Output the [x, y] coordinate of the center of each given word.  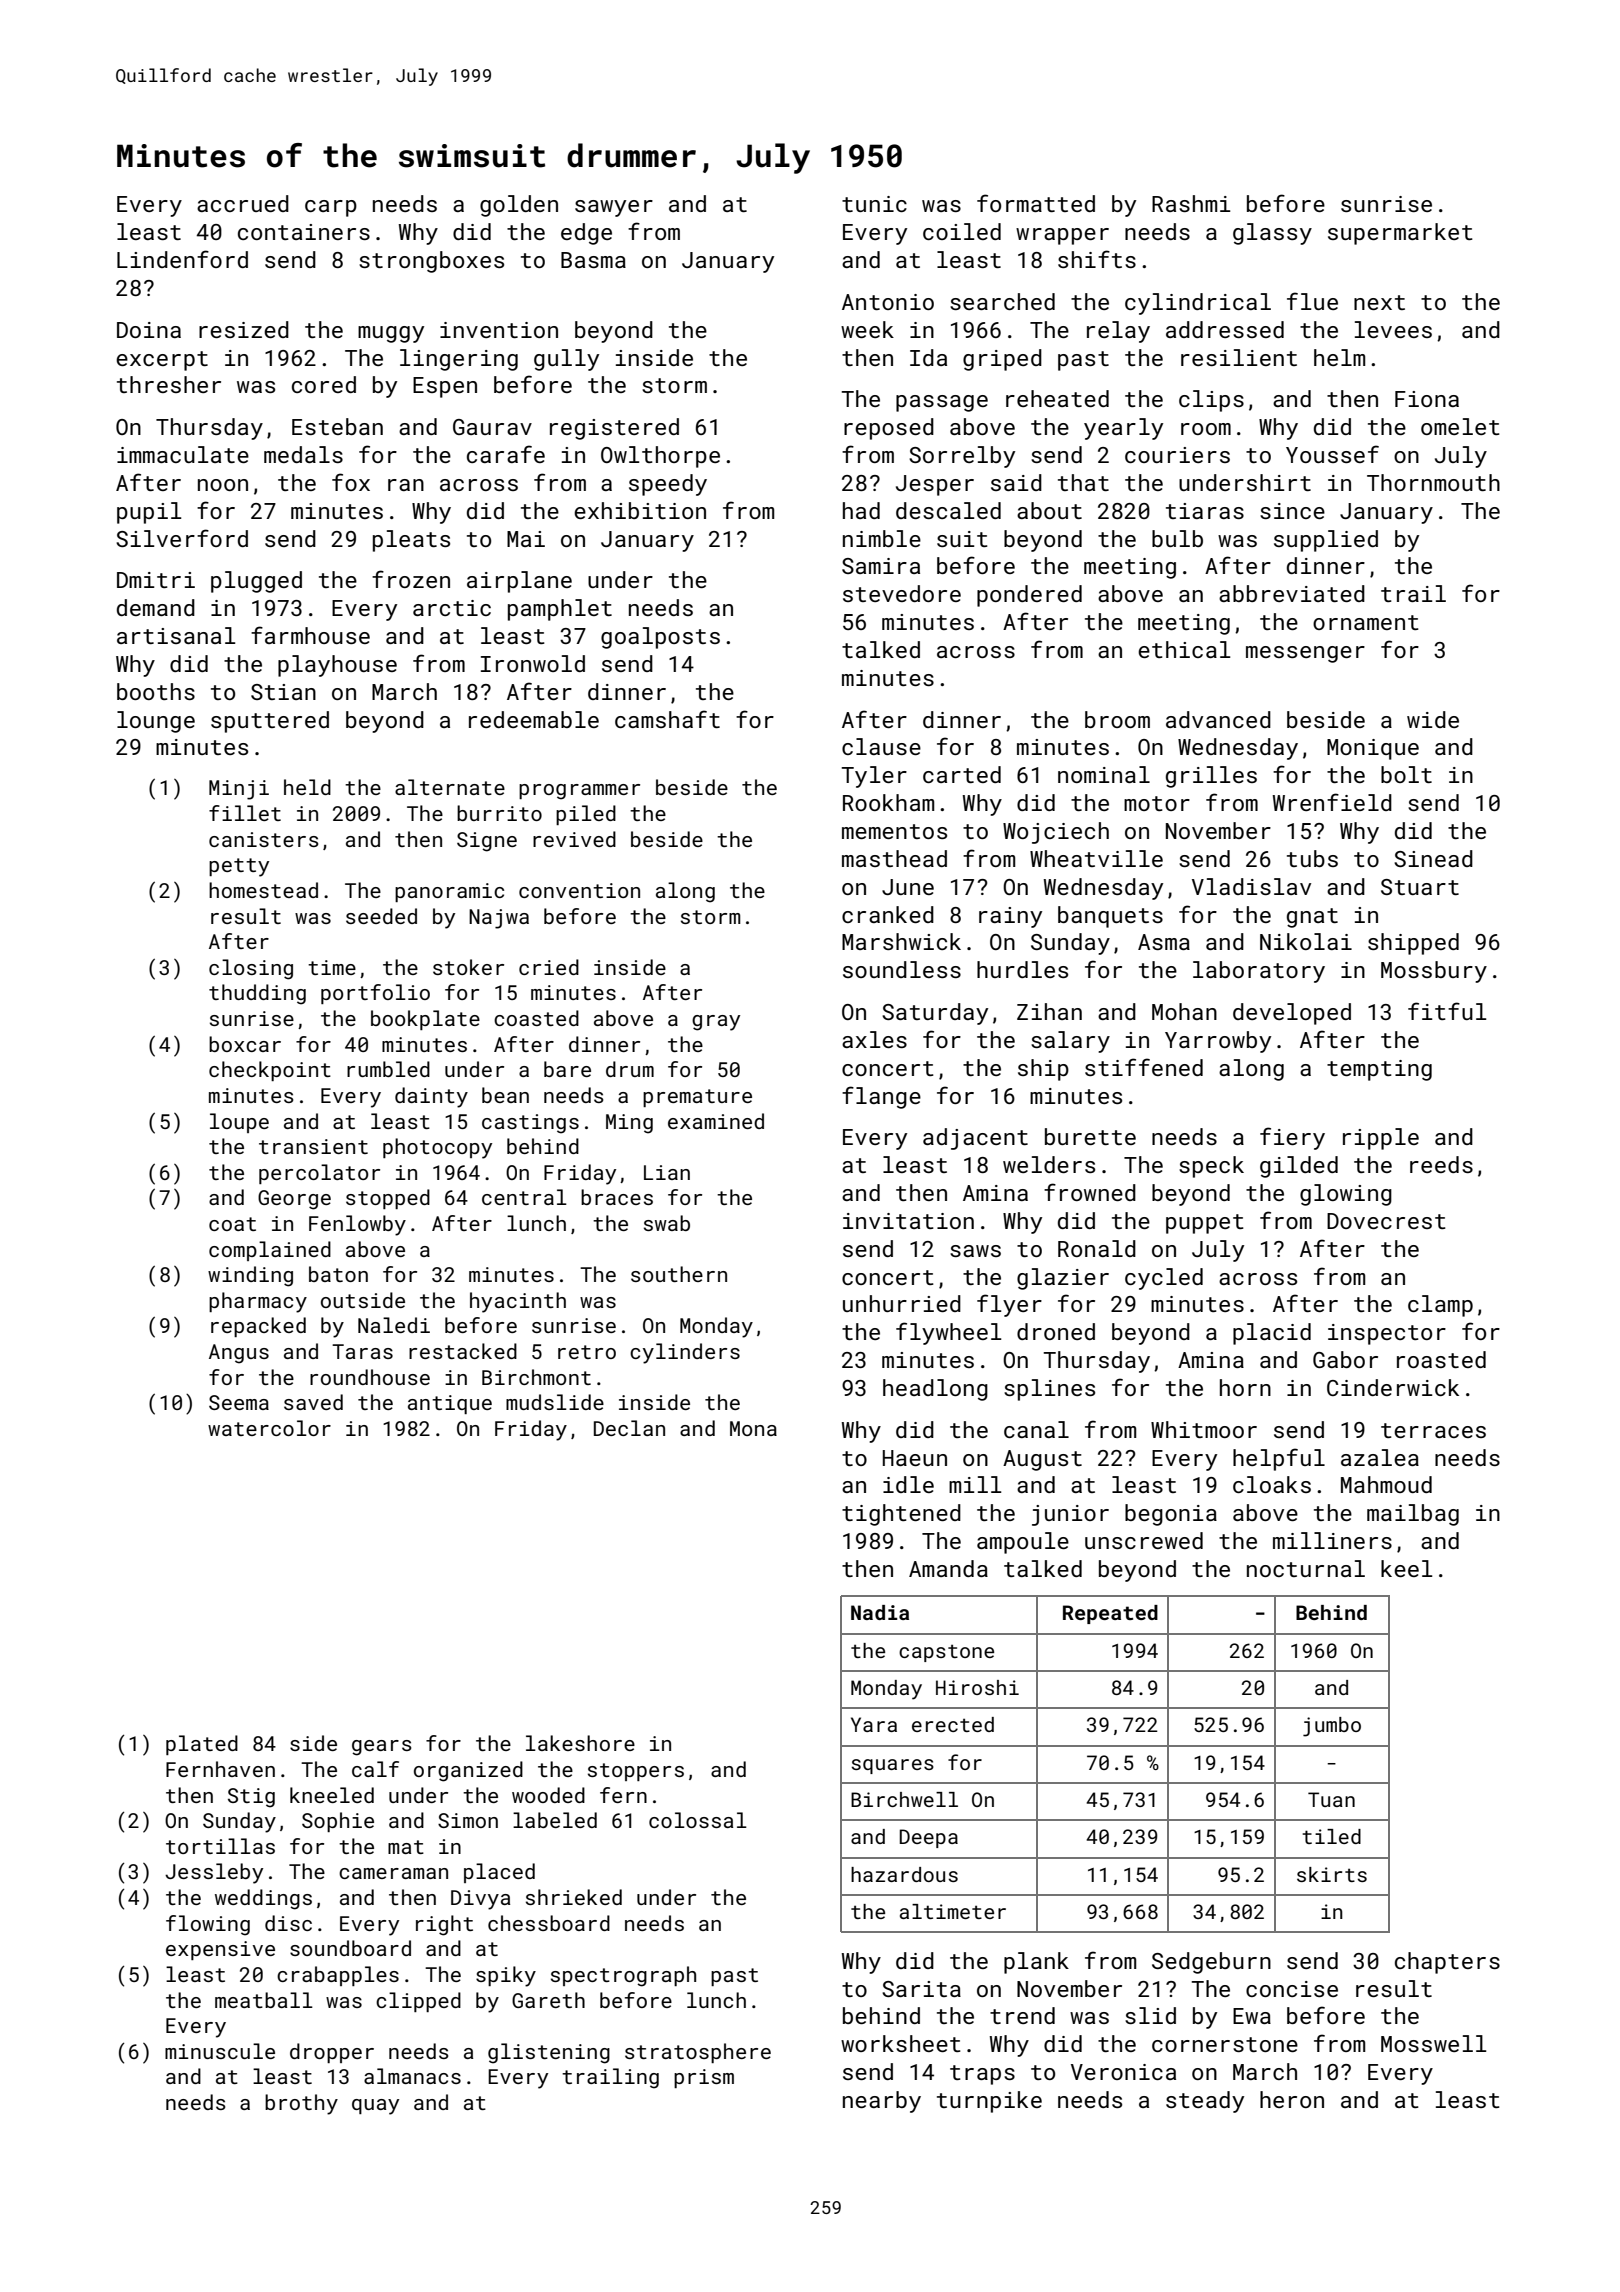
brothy [301, 2104]
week [867, 329]
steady [1205, 2102]
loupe [239, 1123]
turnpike [989, 2102]
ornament [1366, 622]
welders [1049, 1164]
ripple [1381, 1139]
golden [519, 206]
